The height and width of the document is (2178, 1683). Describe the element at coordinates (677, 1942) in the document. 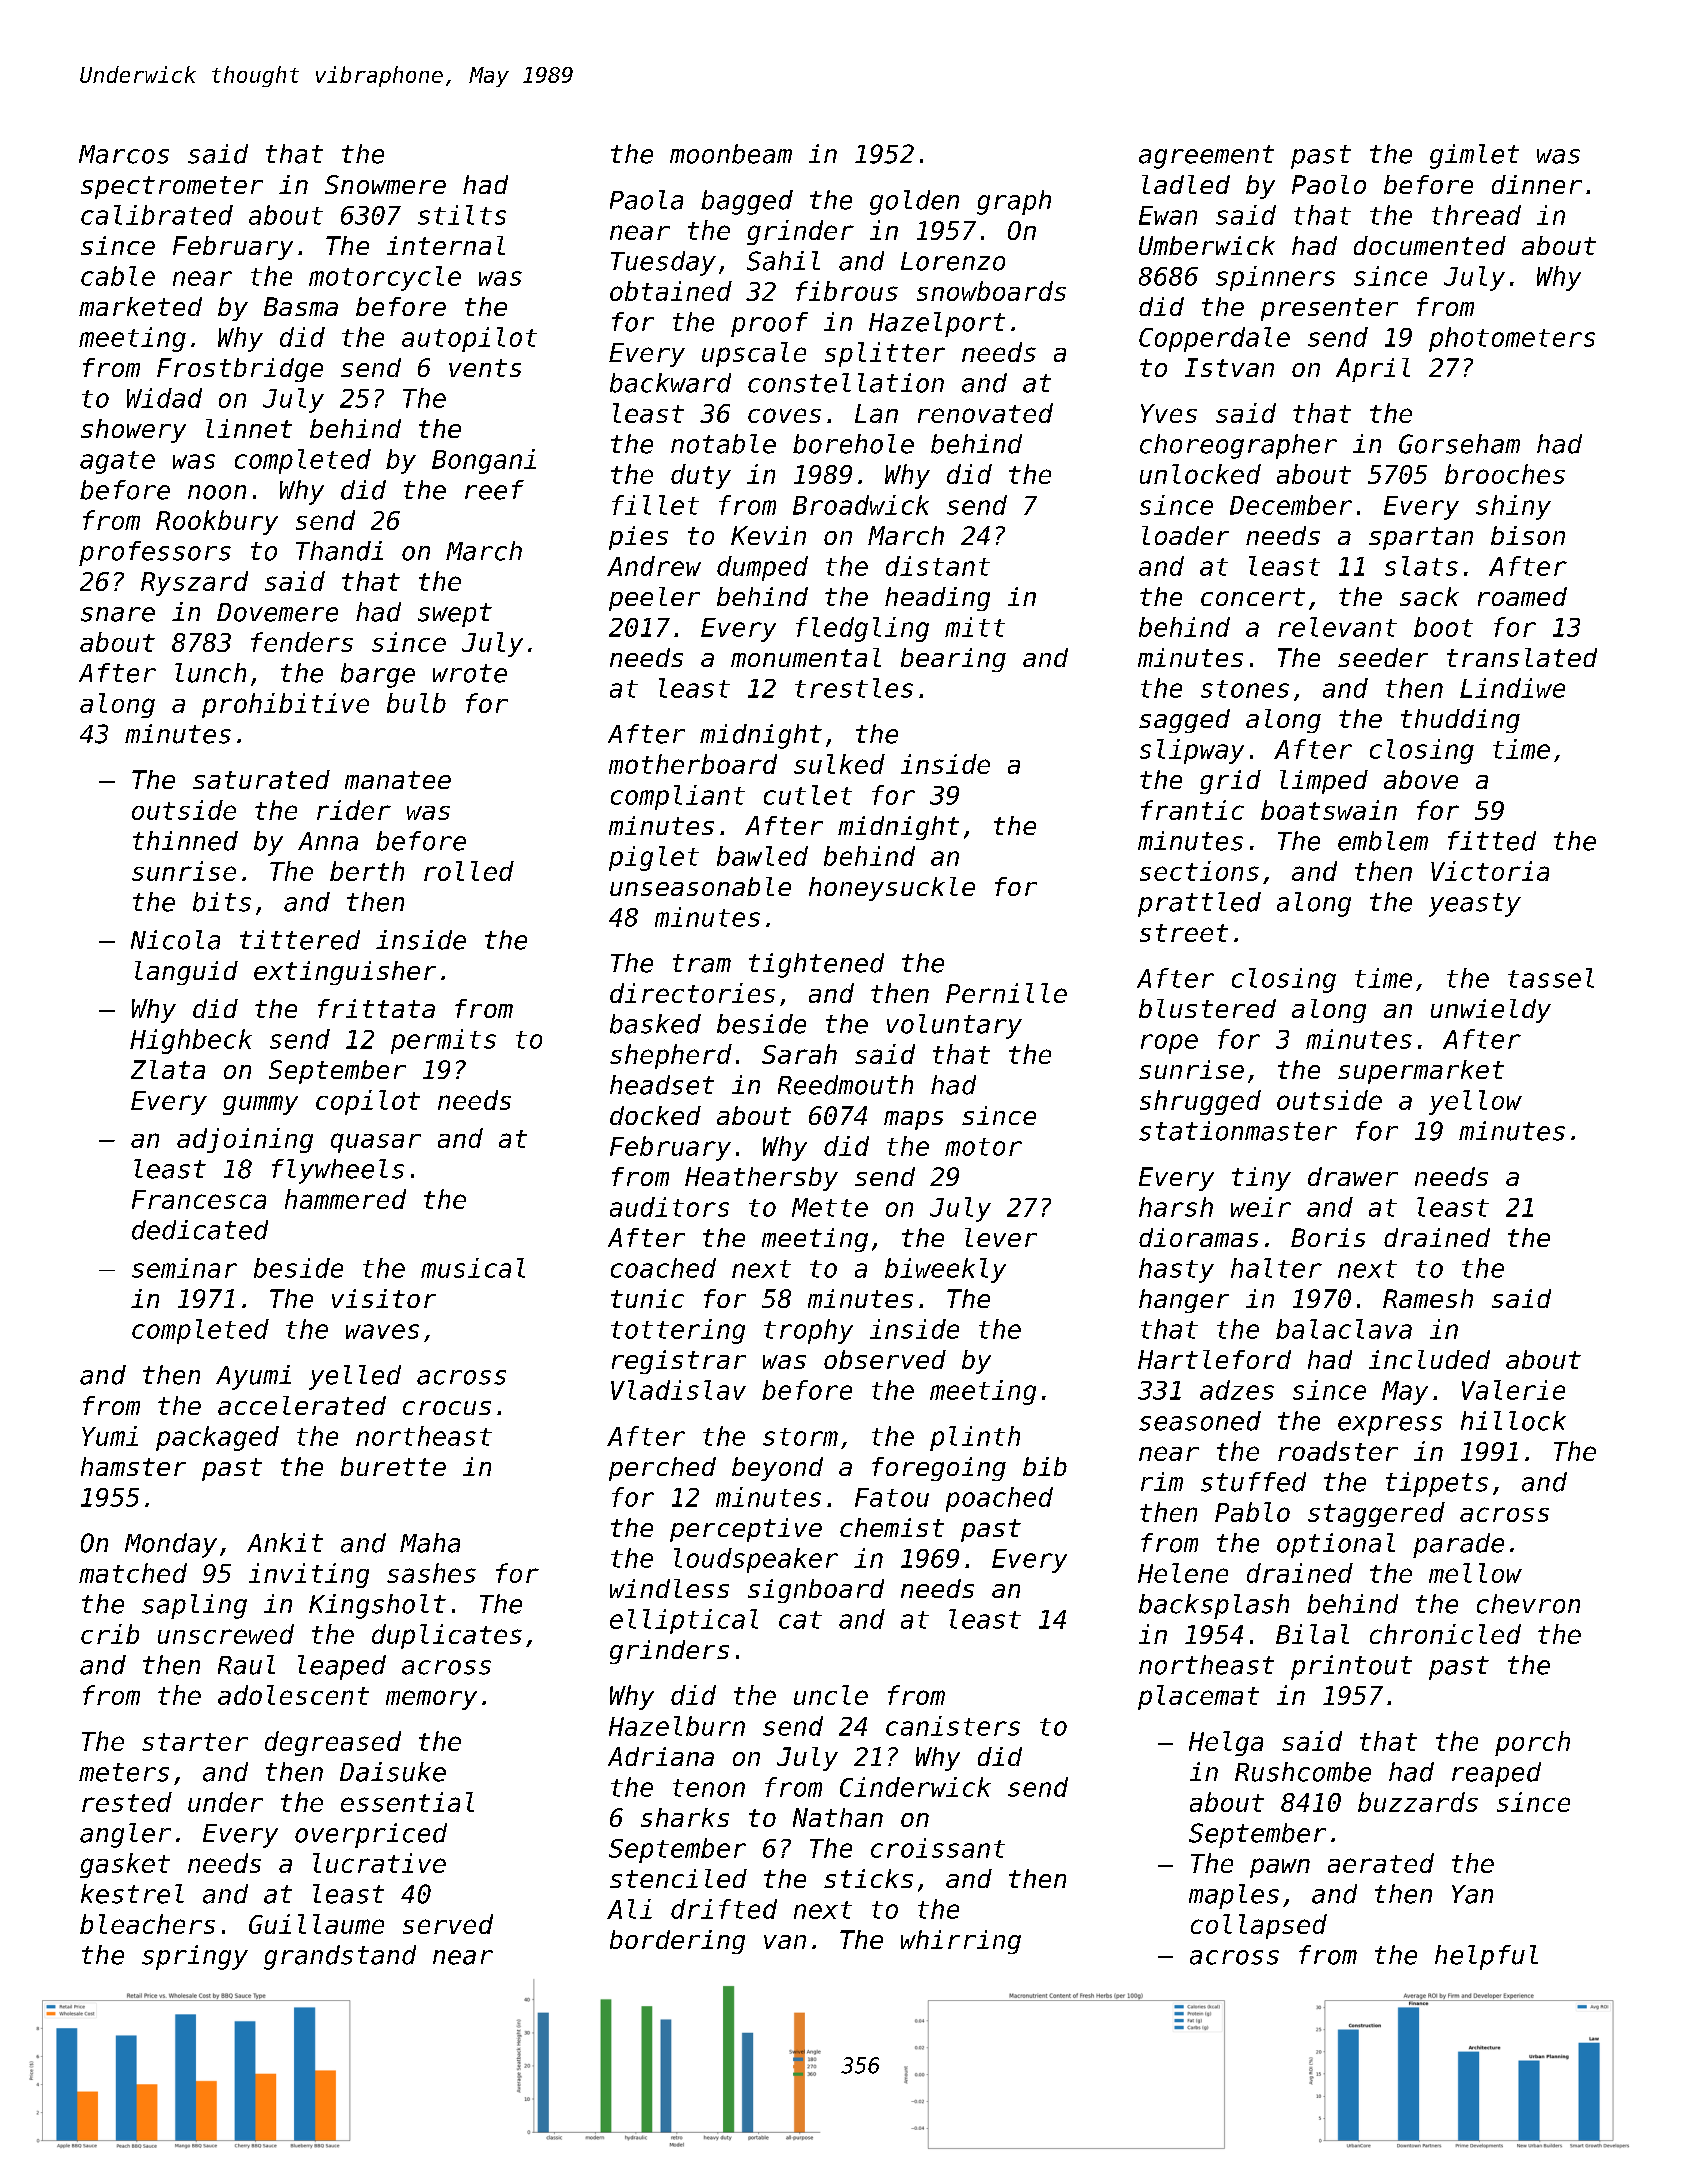

I see `bordering` at that location.
